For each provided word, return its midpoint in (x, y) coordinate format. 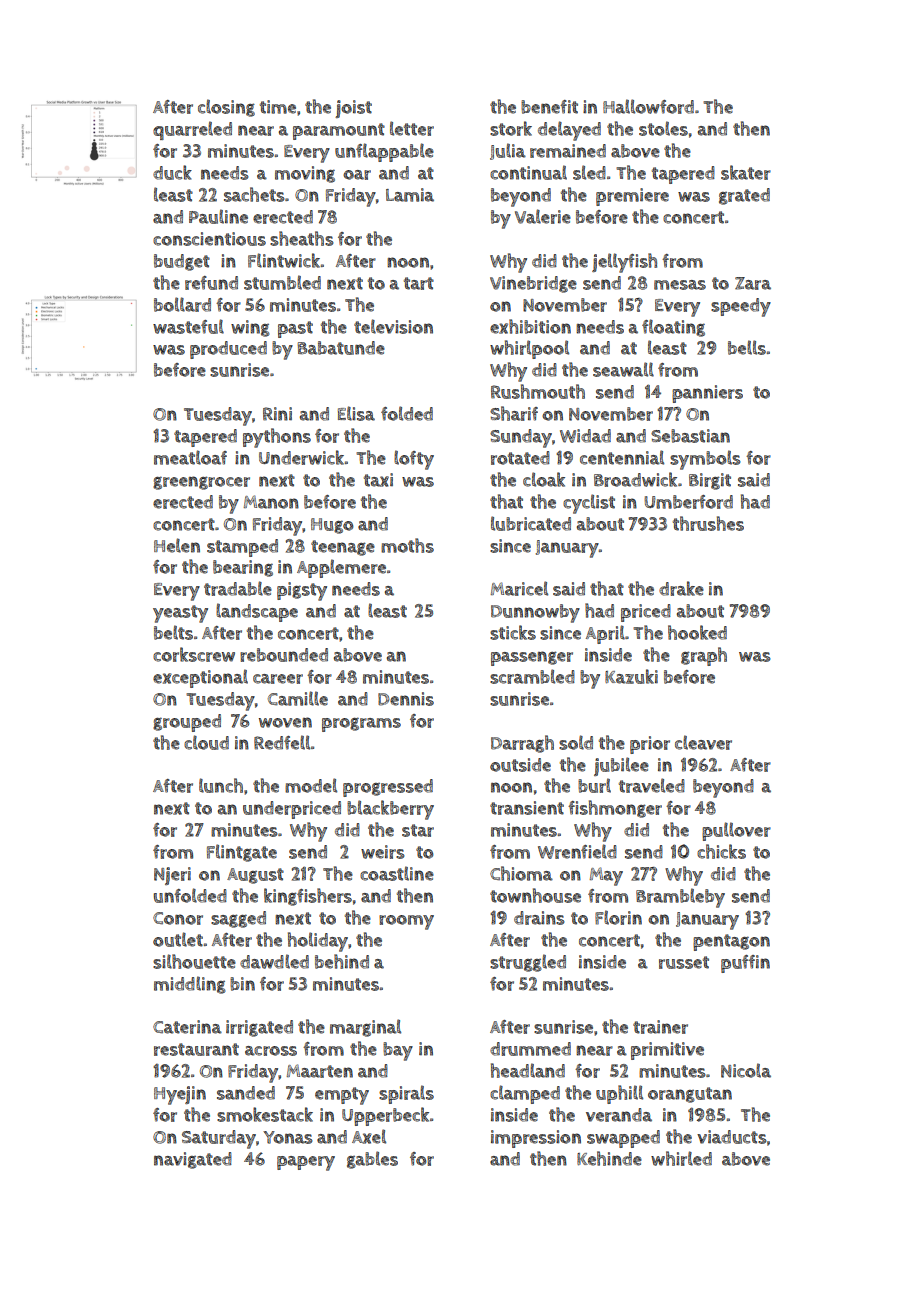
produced (228, 350)
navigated (193, 1160)
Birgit (710, 481)
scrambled (532, 676)
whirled (681, 1158)
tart (419, 283)
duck (172, 172)
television (393, 326)
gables (372, 1160)
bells (747, 347)
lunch (221, 785)
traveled (652, 785)
